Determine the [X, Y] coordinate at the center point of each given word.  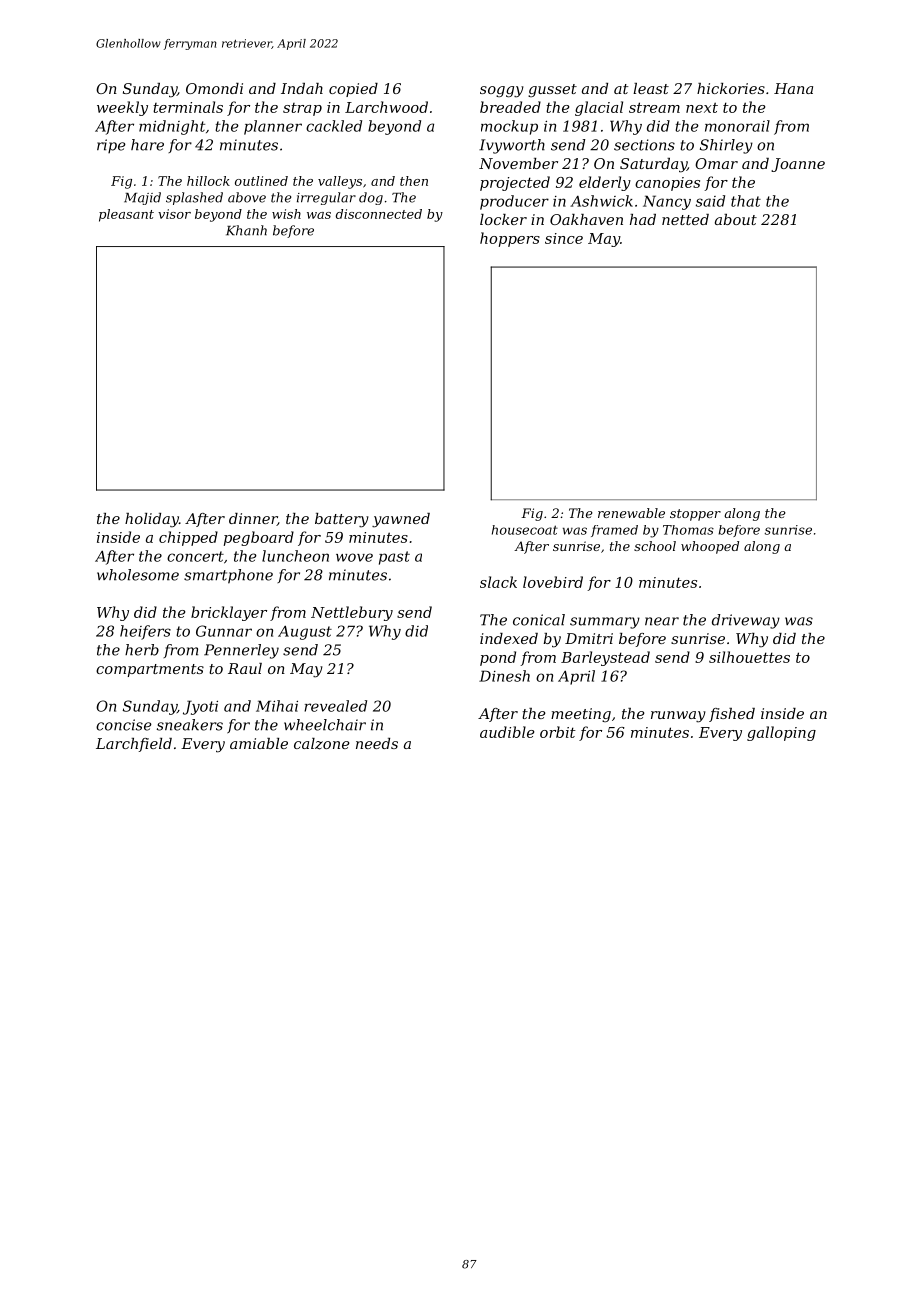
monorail [737, 126]
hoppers [510, 239]
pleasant [126, 215]
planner [273, 127]
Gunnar [224, 631]
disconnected [379, 214]
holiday [152, 520]
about [736, 219]
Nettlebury [352, 613]
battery [342, 520]
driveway [746, 621]
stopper [695, 515]
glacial [599, 108]
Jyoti [200, 707]
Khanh [246, 230]
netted [685, 219]
